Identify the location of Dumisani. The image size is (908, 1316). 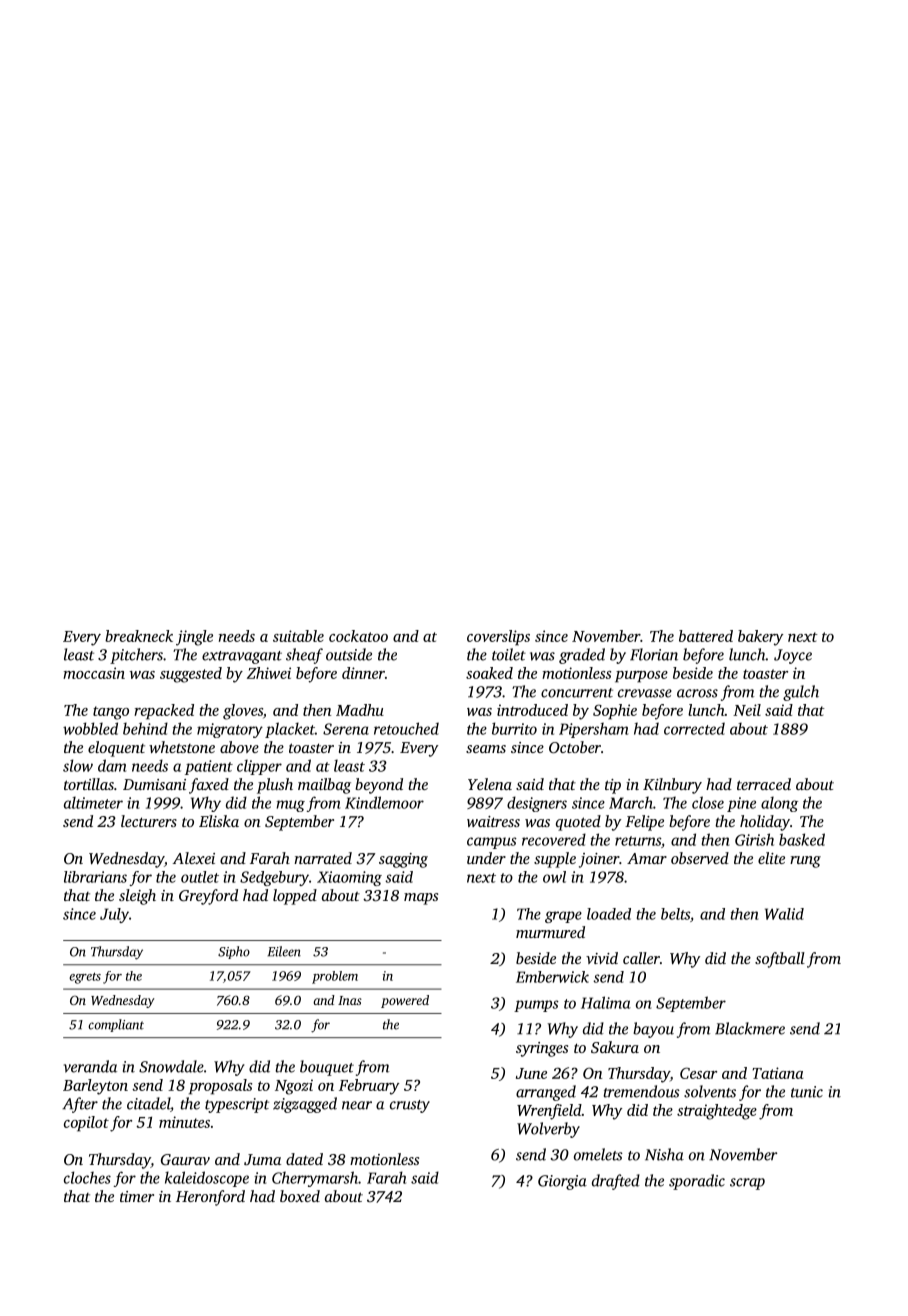
(154, 784).
